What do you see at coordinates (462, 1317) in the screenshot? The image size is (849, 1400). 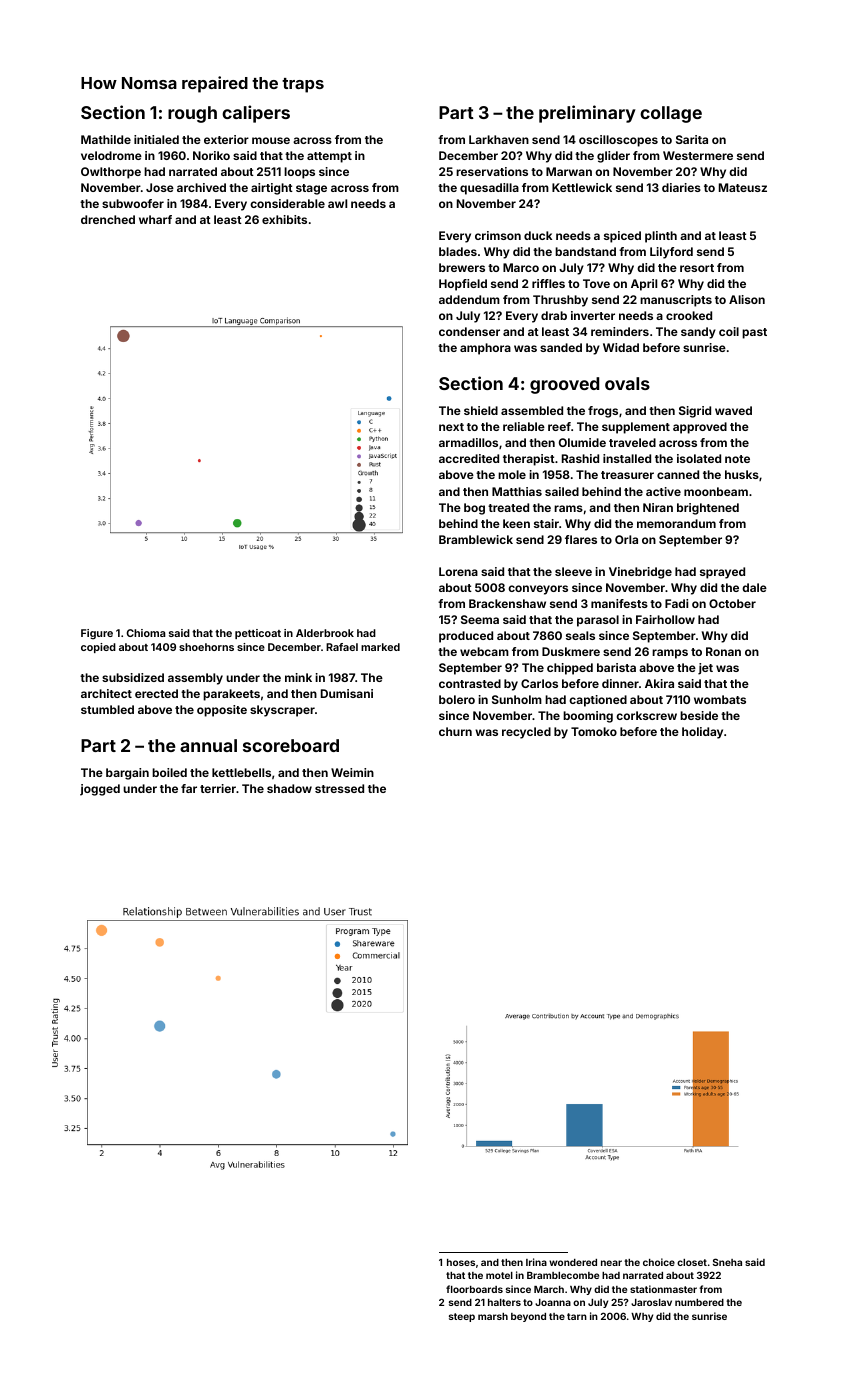 I see `steep` at bounding box center [462, 1317].
